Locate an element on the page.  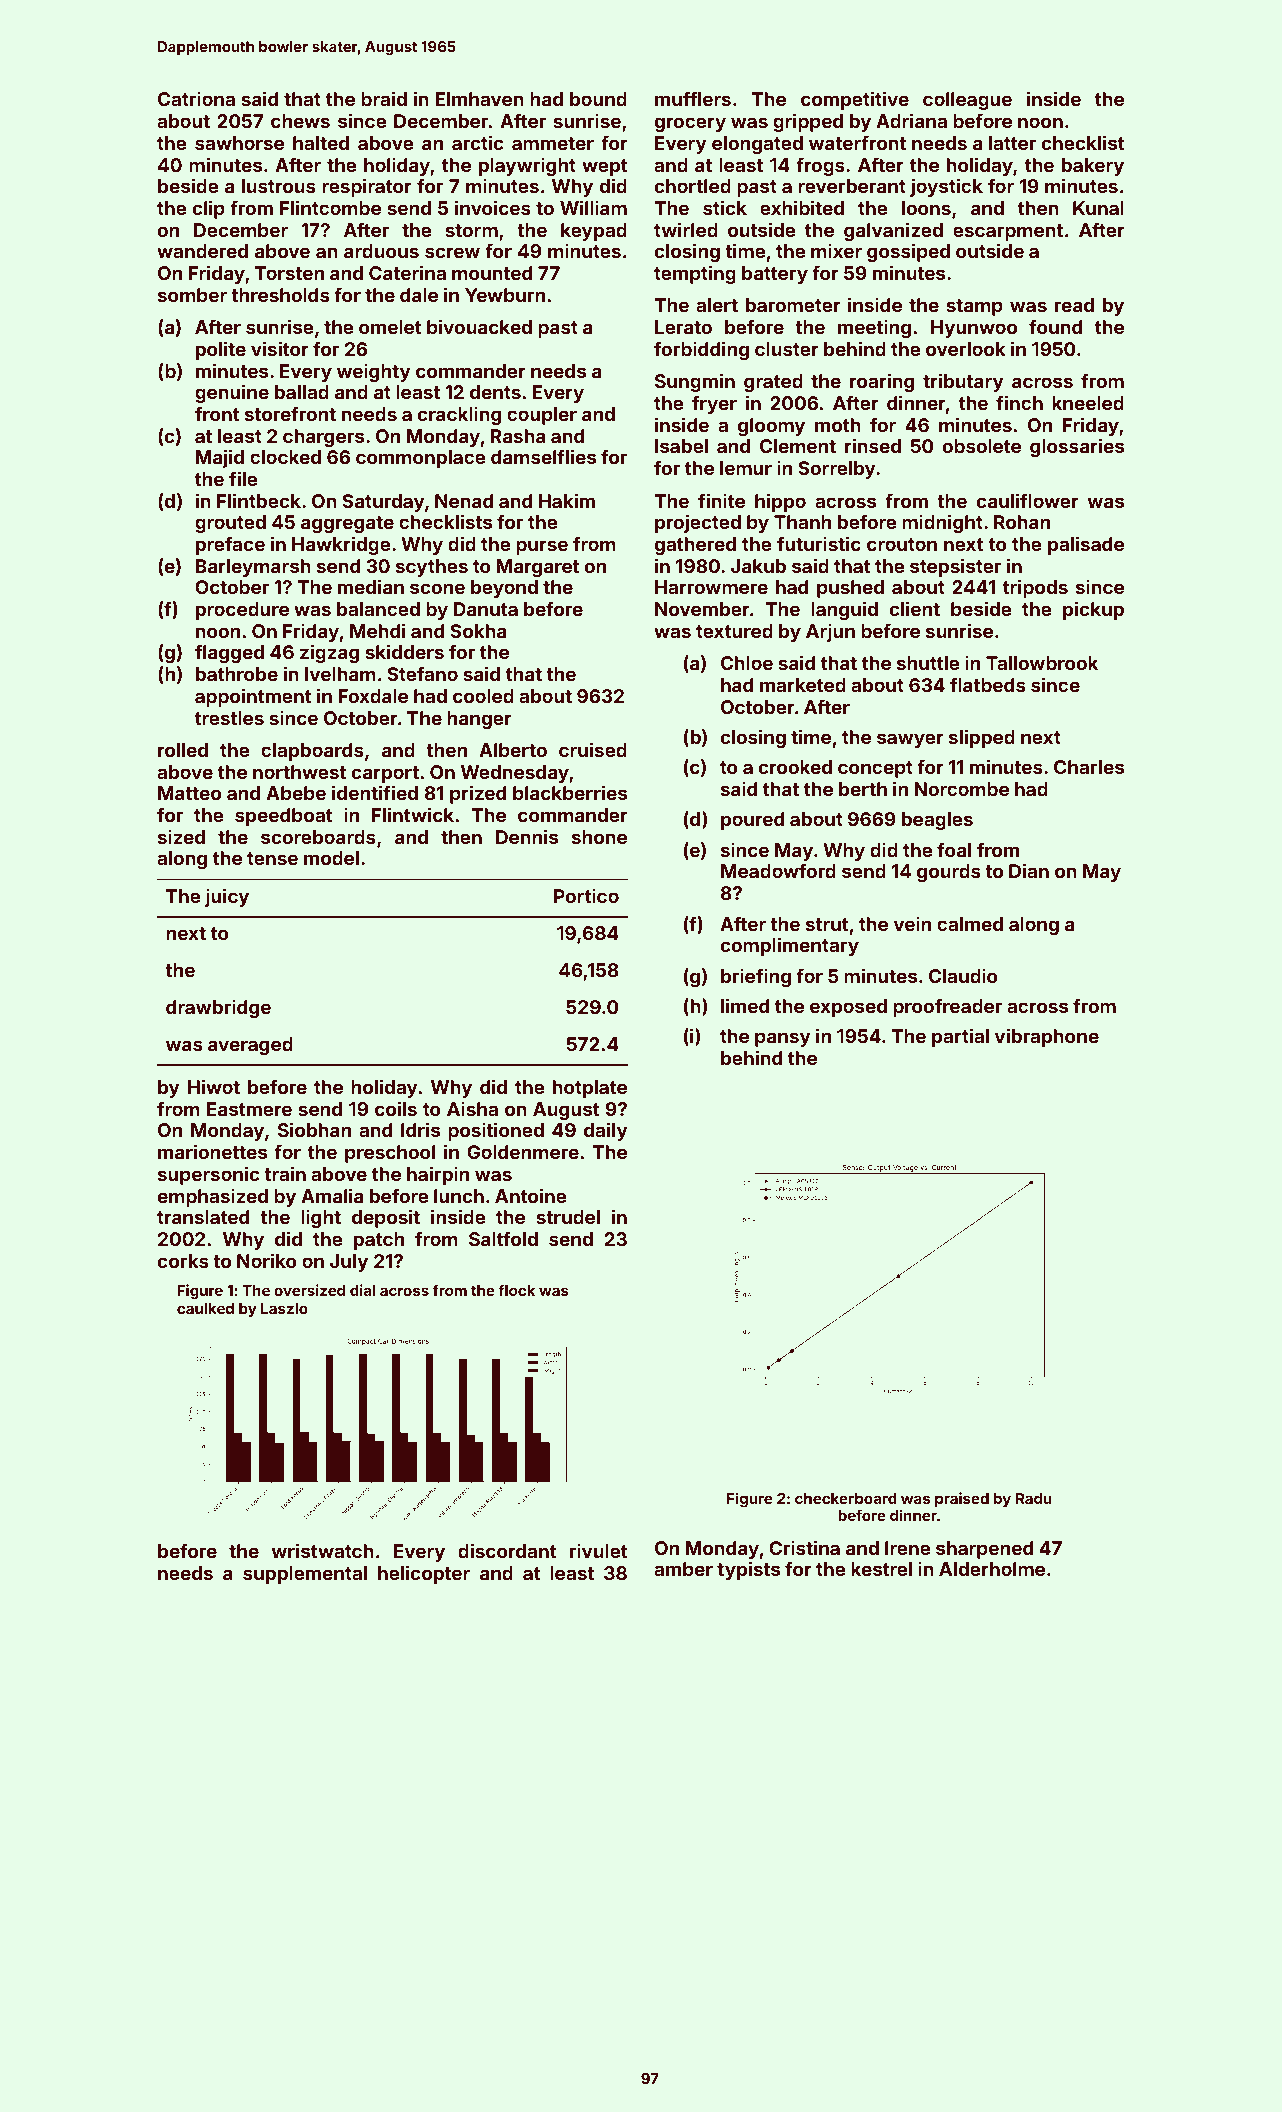
storm is located at coordinates (471, 230).
